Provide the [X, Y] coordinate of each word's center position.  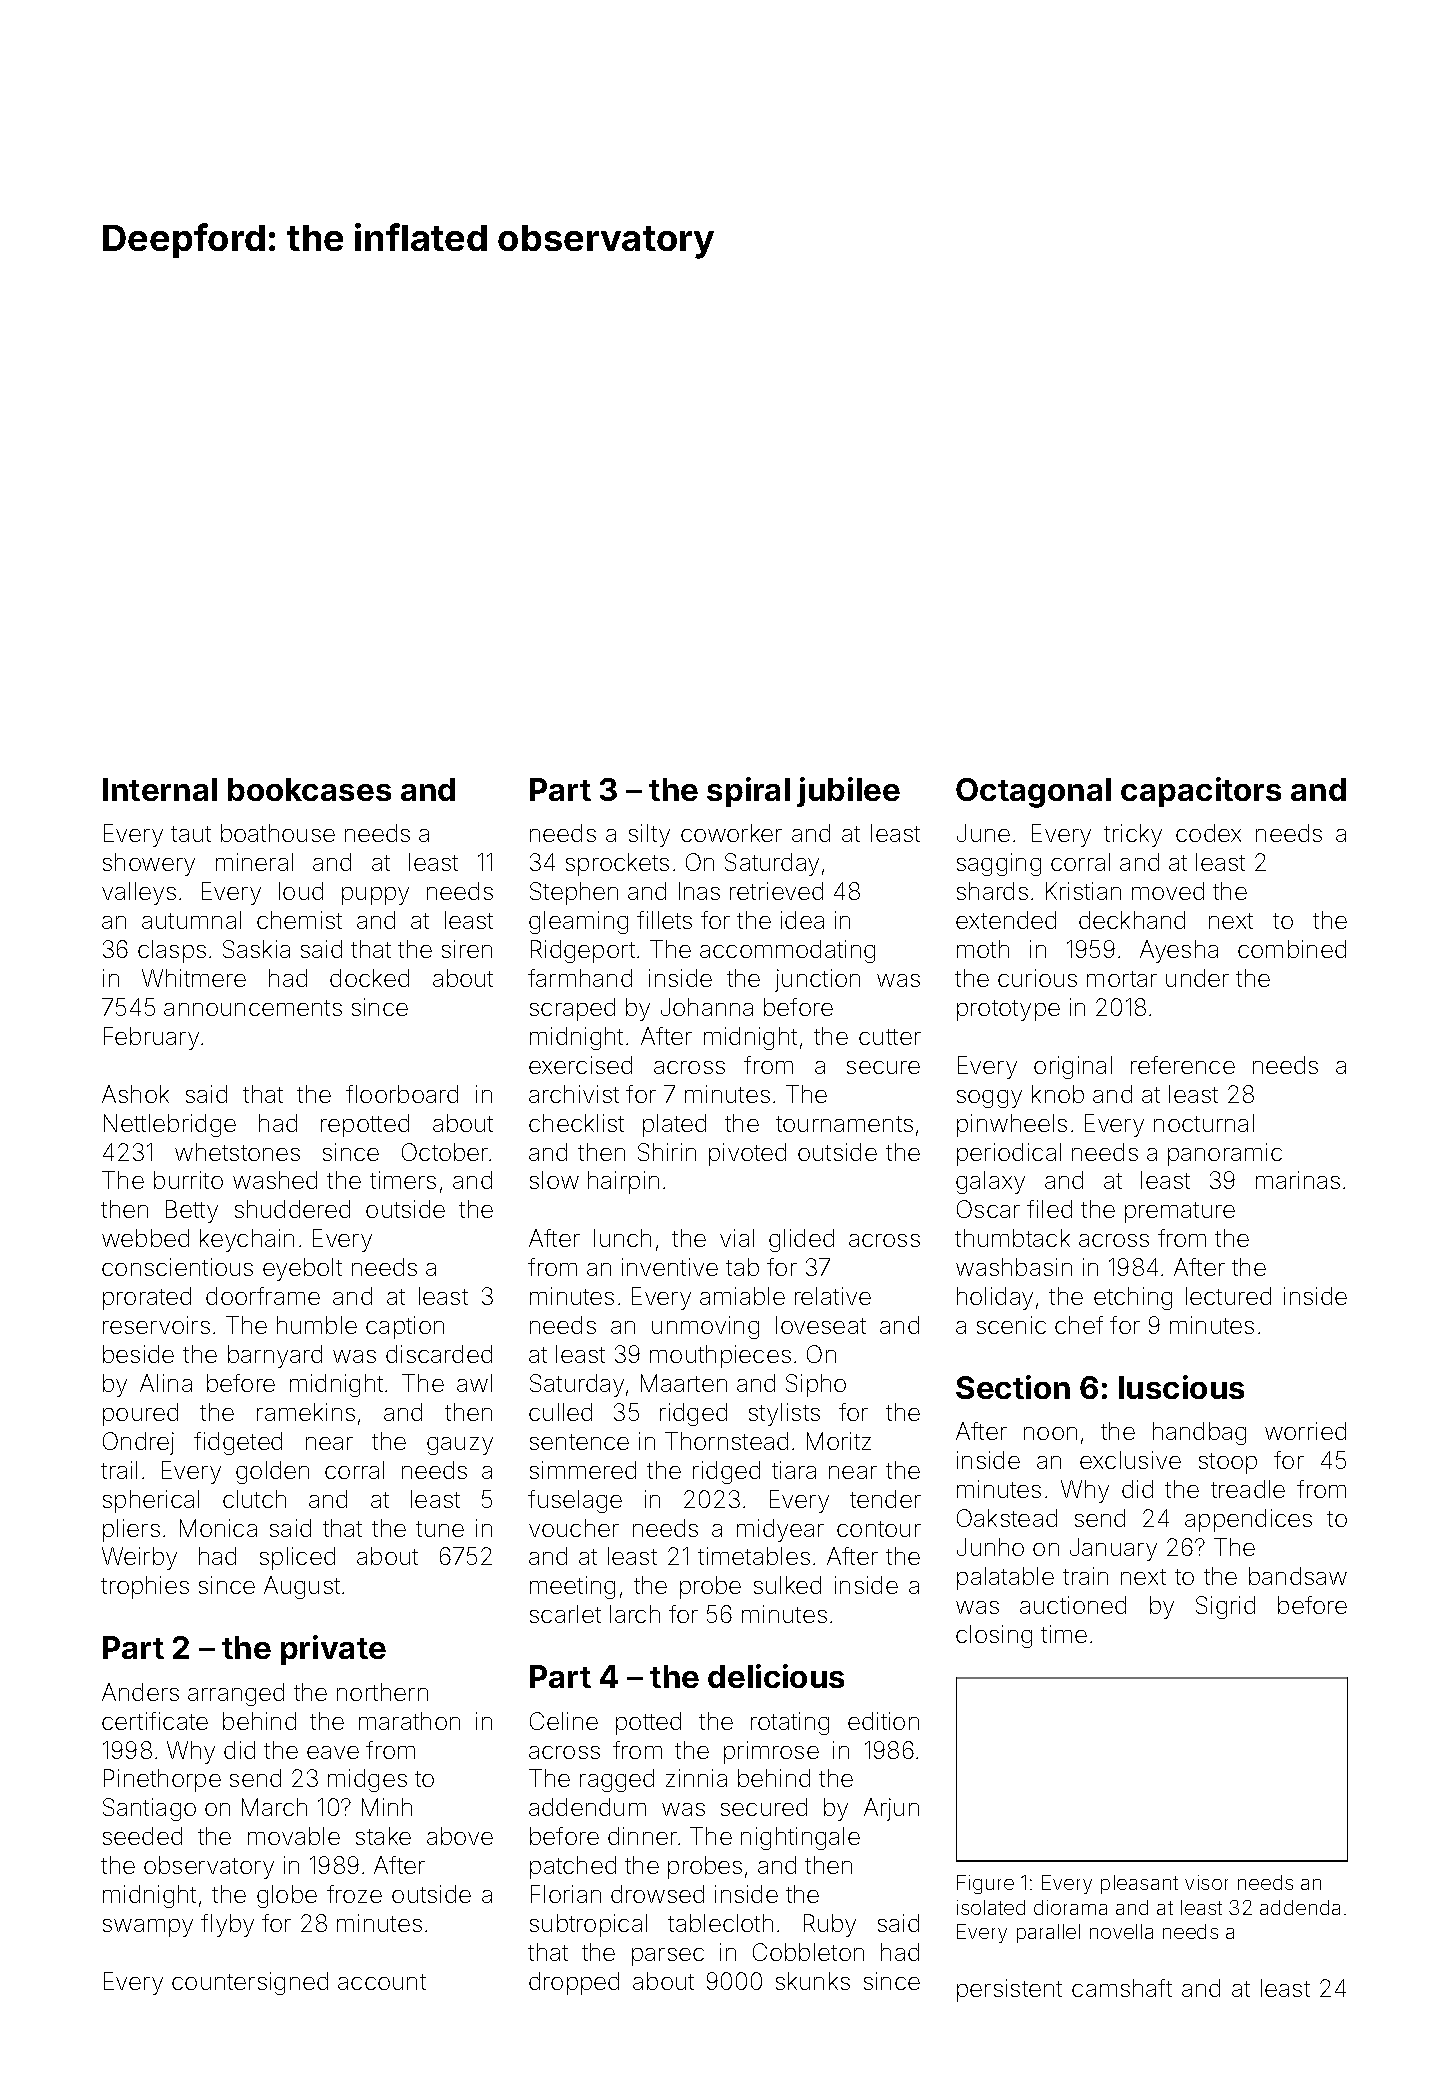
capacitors [1201, 792]
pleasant [1139, 1884]
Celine [564, 1721]
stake [383, 1836]
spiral [748, 792]
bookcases [309, 789]
